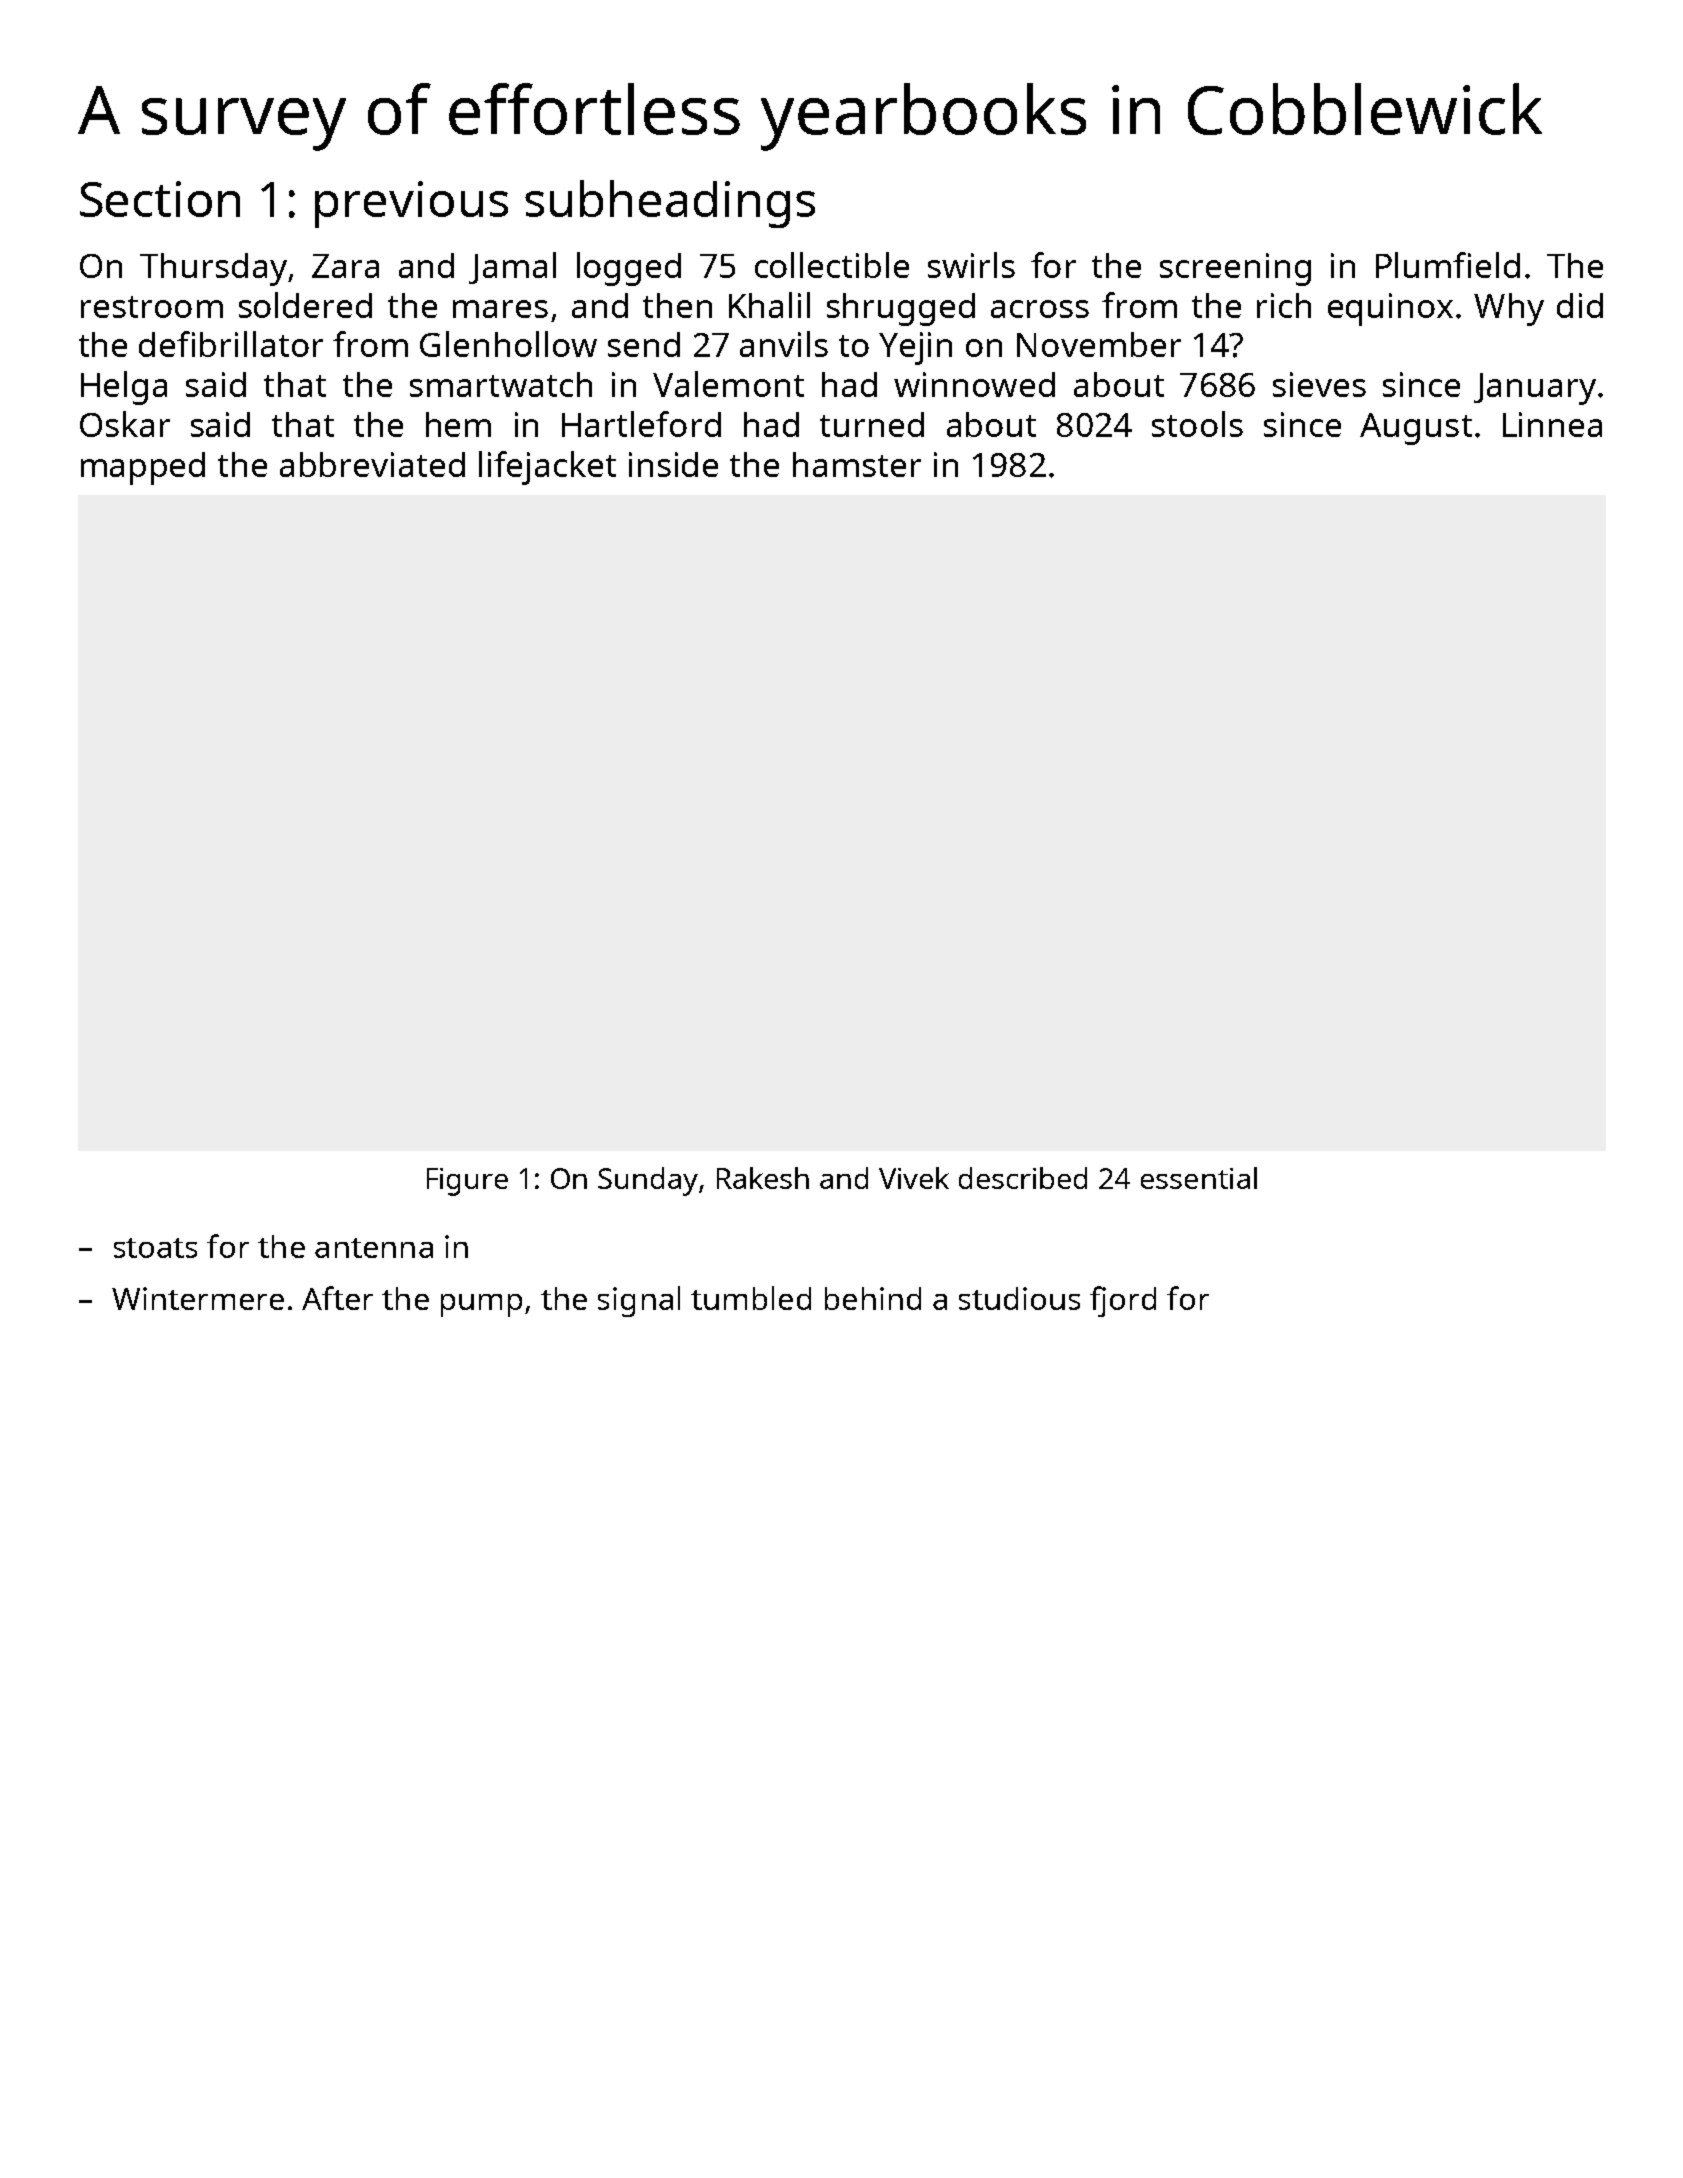  Describe the element at coordinates (1199, 1178) in the image. I see `essential` at that location.
